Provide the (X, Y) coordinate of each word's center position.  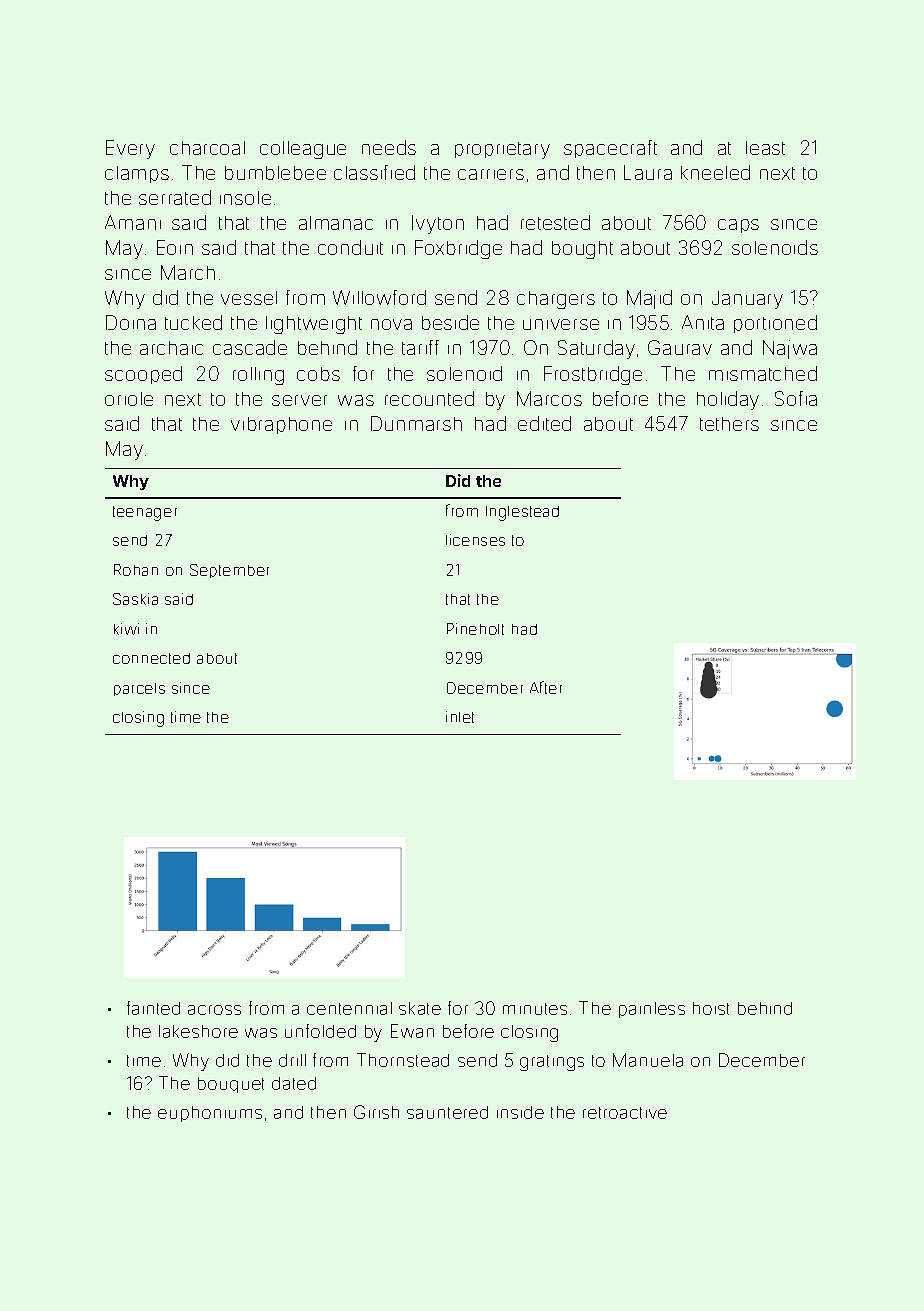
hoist (711, 1008)
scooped (143, 375)
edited (544, 423)
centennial (349, 1008)
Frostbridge (593, 375)
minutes (535, 1009)
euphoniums (210, 1114)
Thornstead (403, 1060)
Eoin (175, 247)
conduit (350, 247)
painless (652, 1010)
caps (738, 226)
